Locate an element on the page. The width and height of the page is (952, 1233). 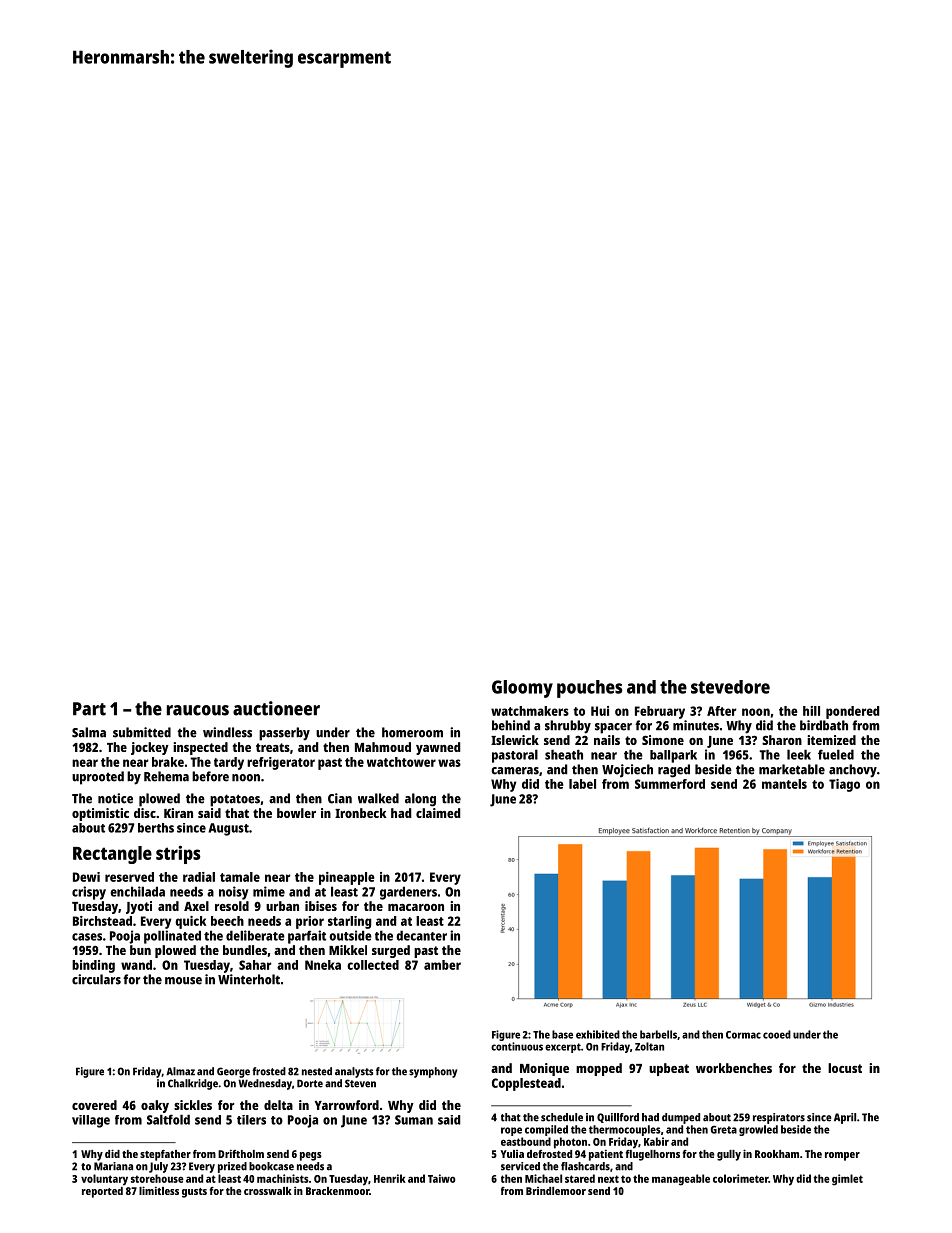
Winterholt is located at coordinates (249, 979).
